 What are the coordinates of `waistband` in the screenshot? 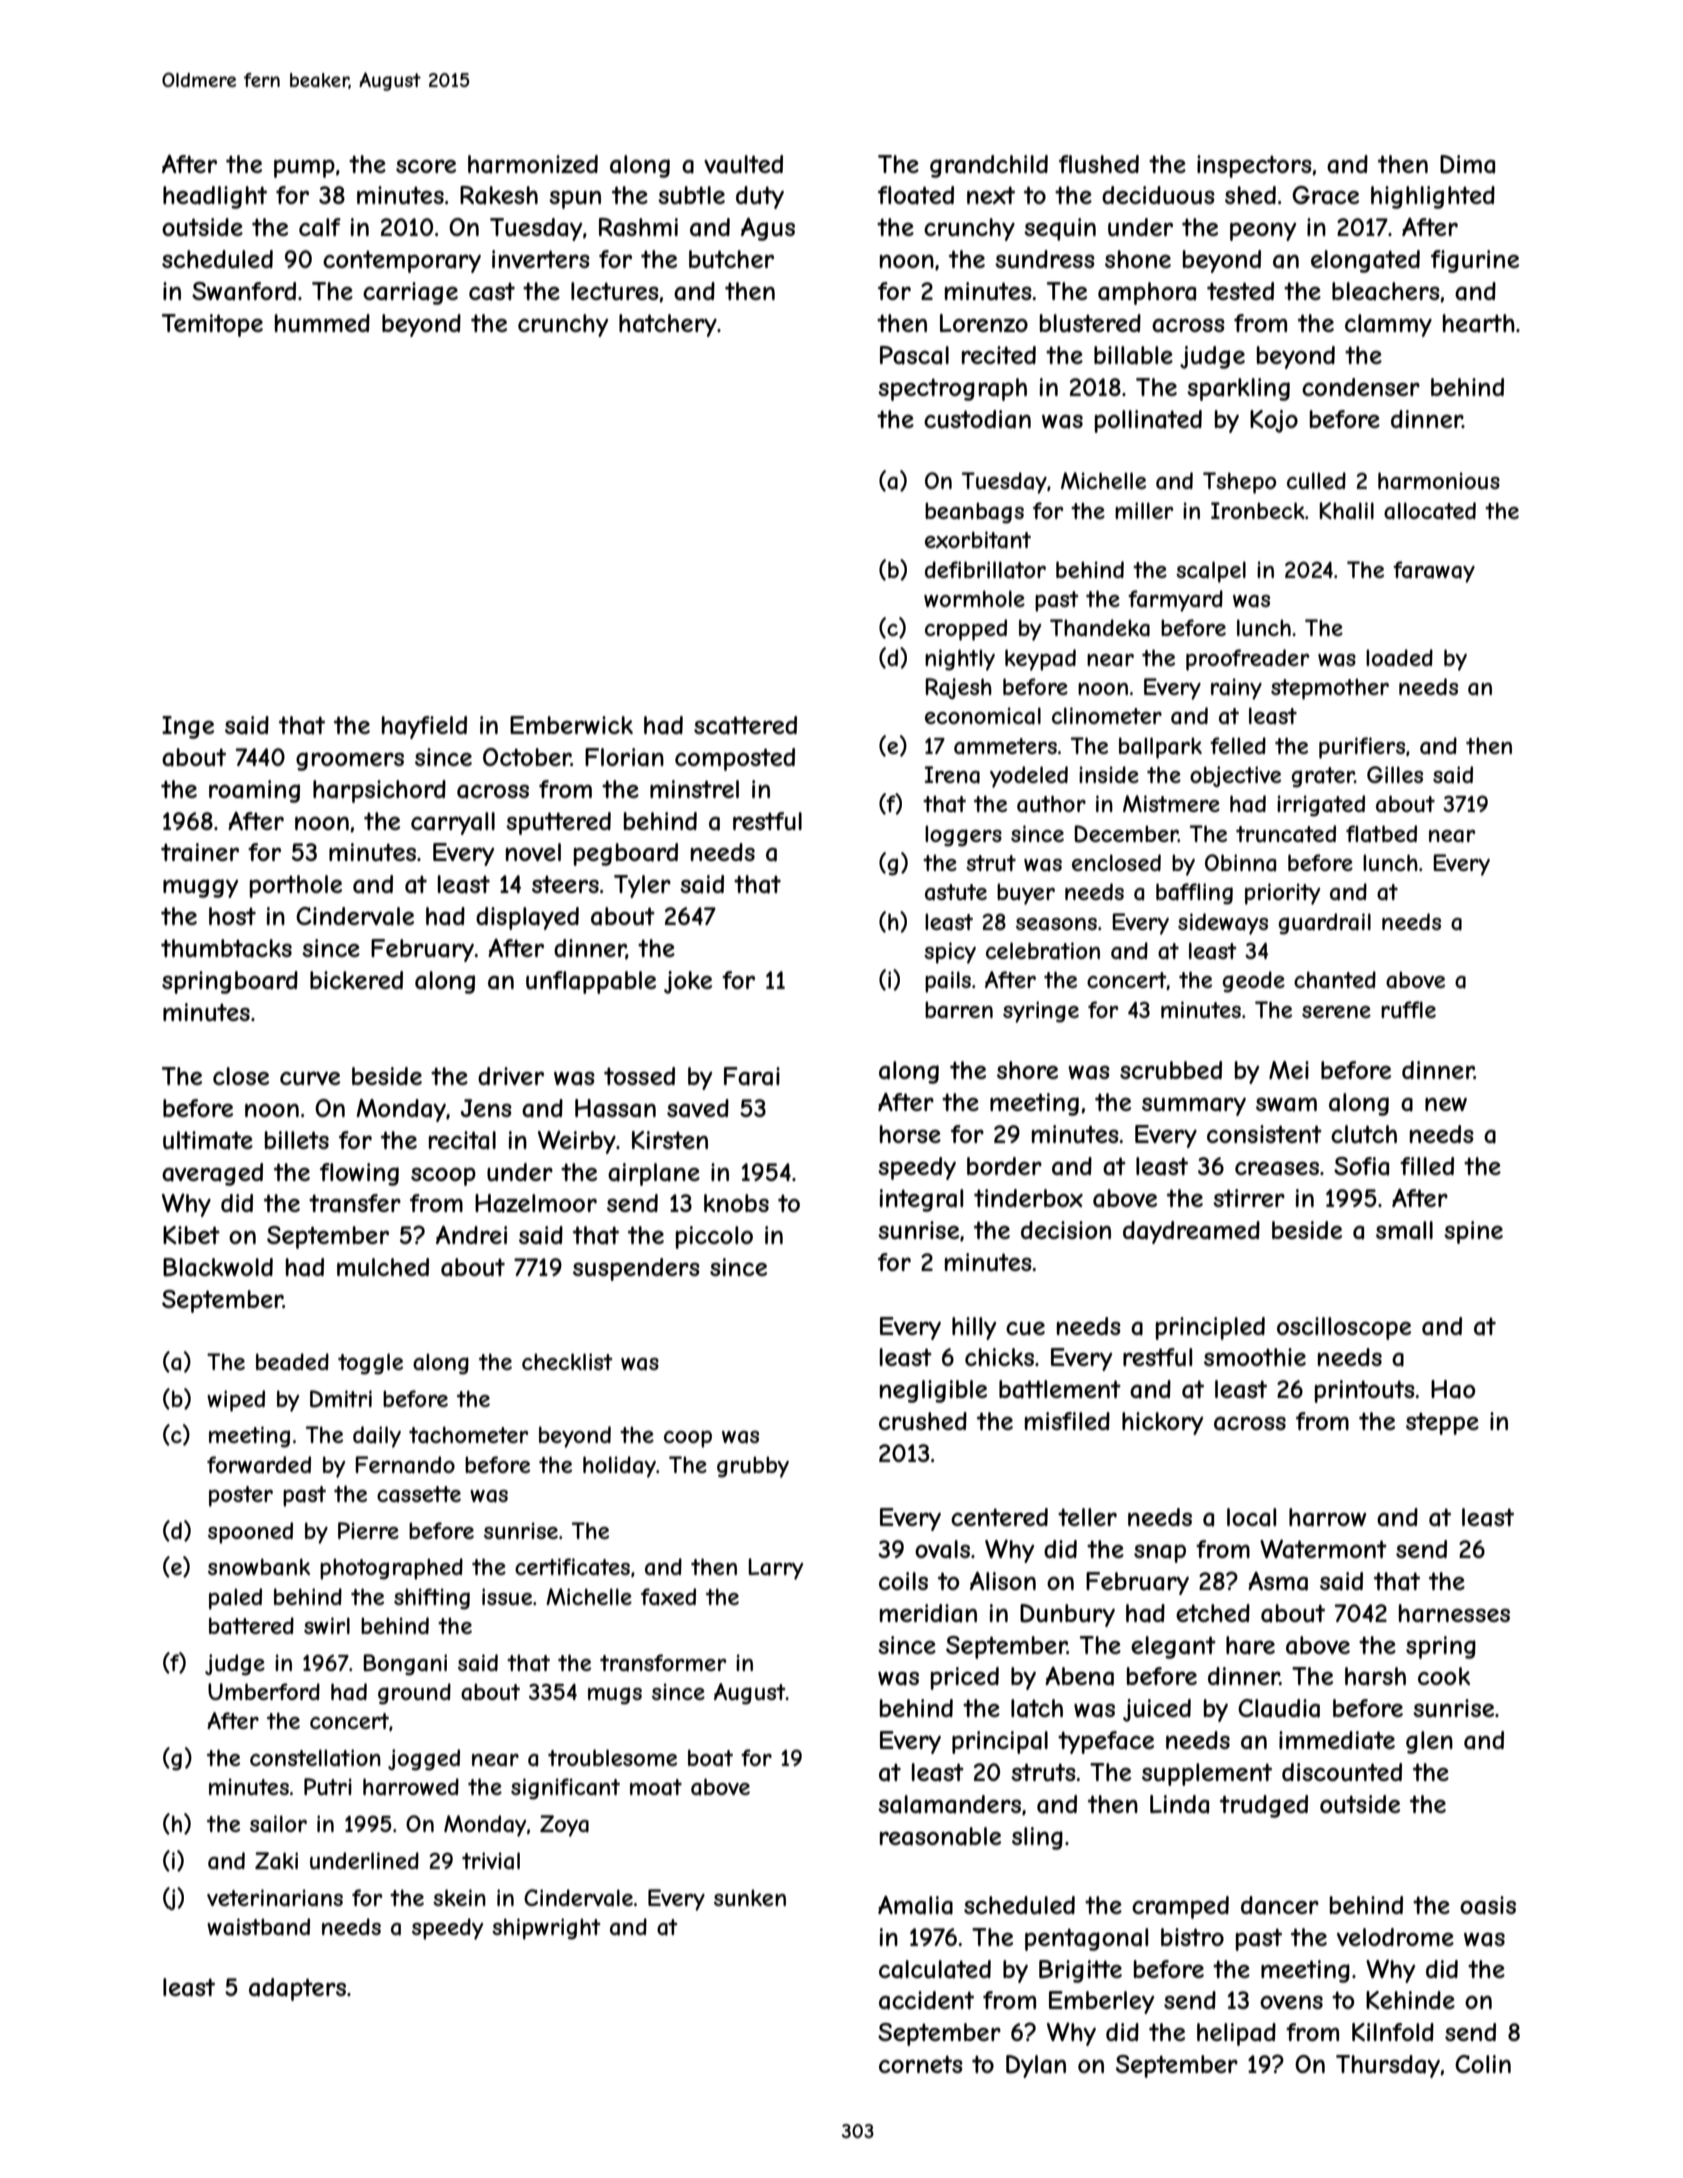 It's located at (258, 1927).
